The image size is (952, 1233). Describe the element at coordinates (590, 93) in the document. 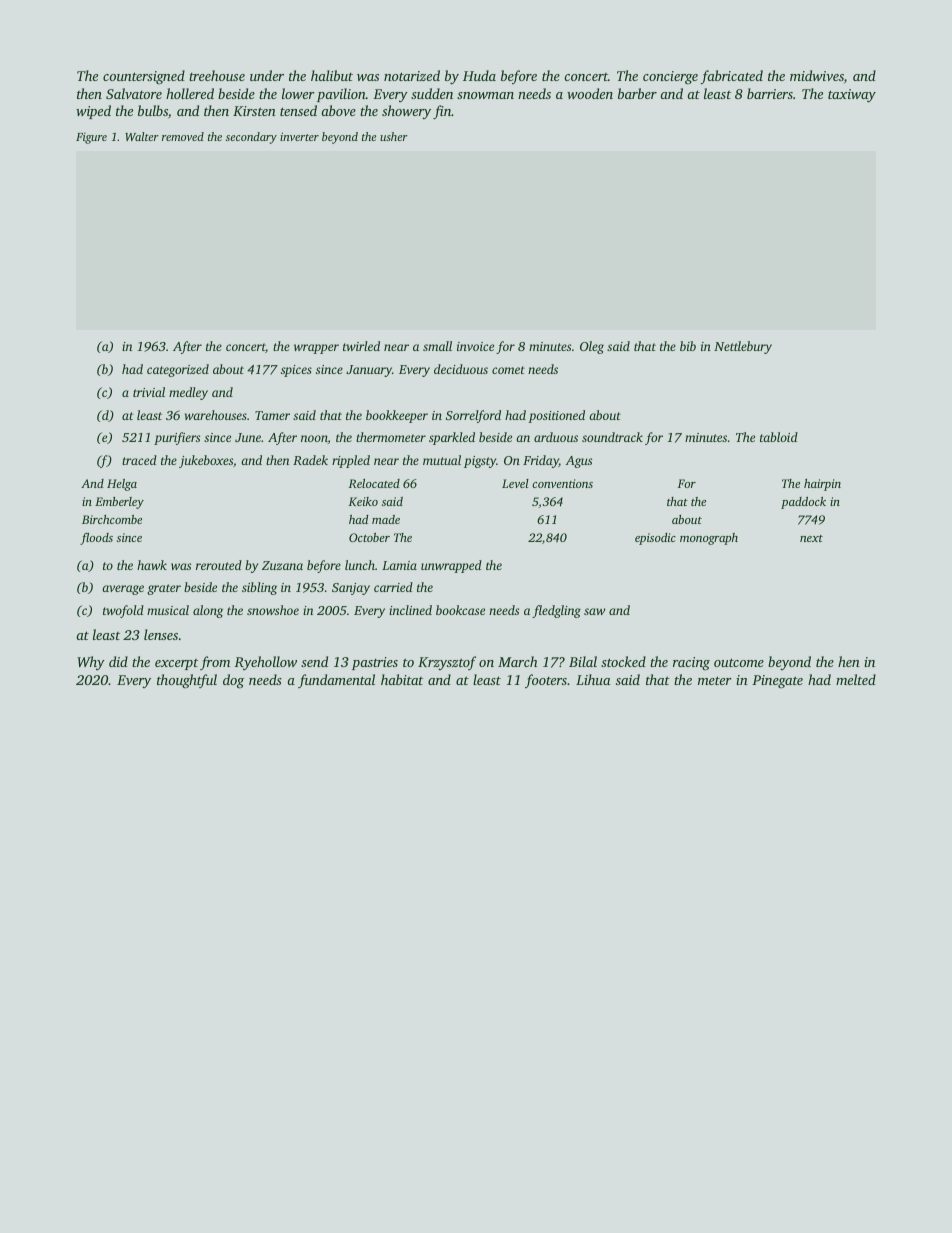

I see `wooden` at that location.
